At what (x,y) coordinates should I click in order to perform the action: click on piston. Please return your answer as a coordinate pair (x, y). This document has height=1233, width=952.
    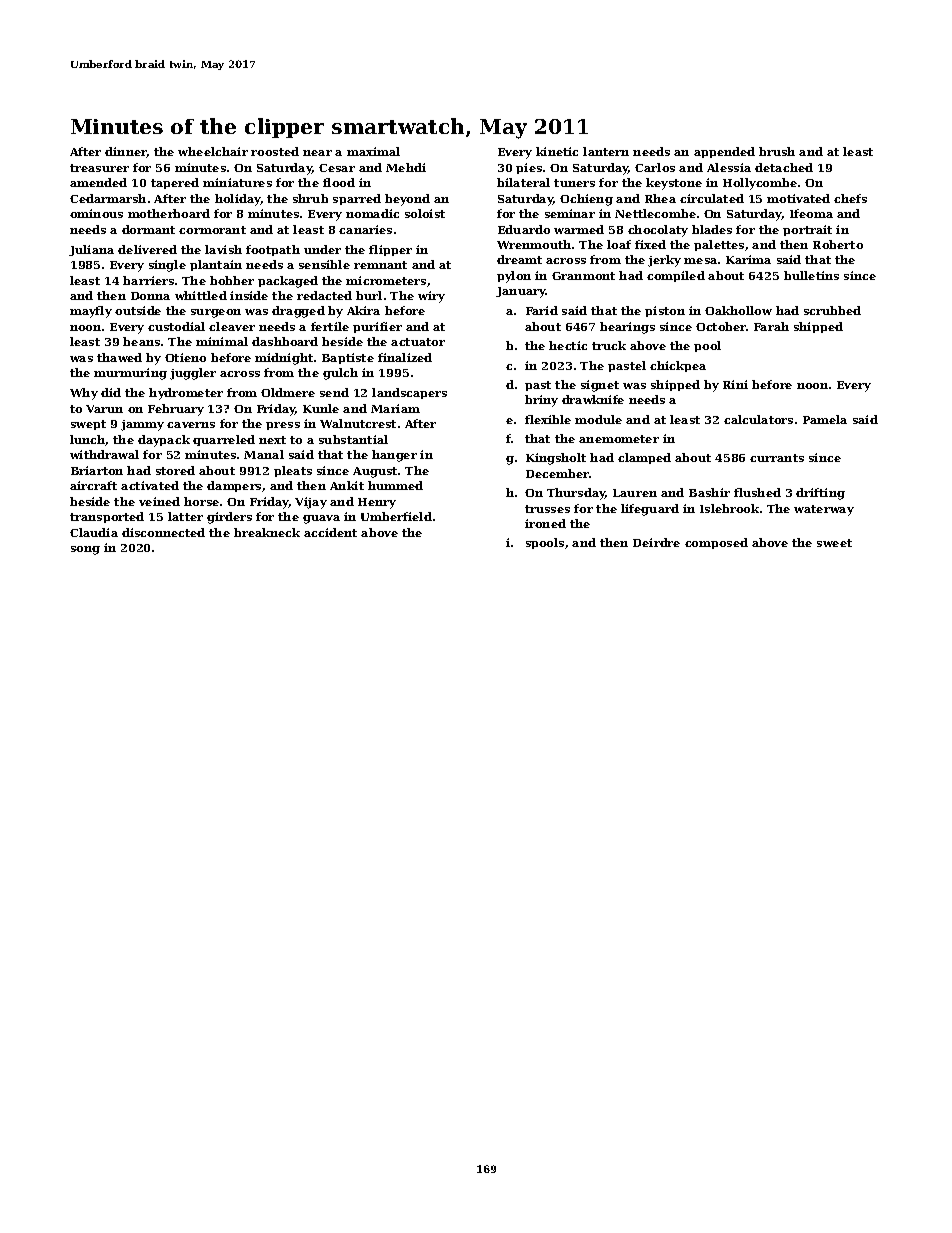
    Looking at the image, I should click on (665, 311).
